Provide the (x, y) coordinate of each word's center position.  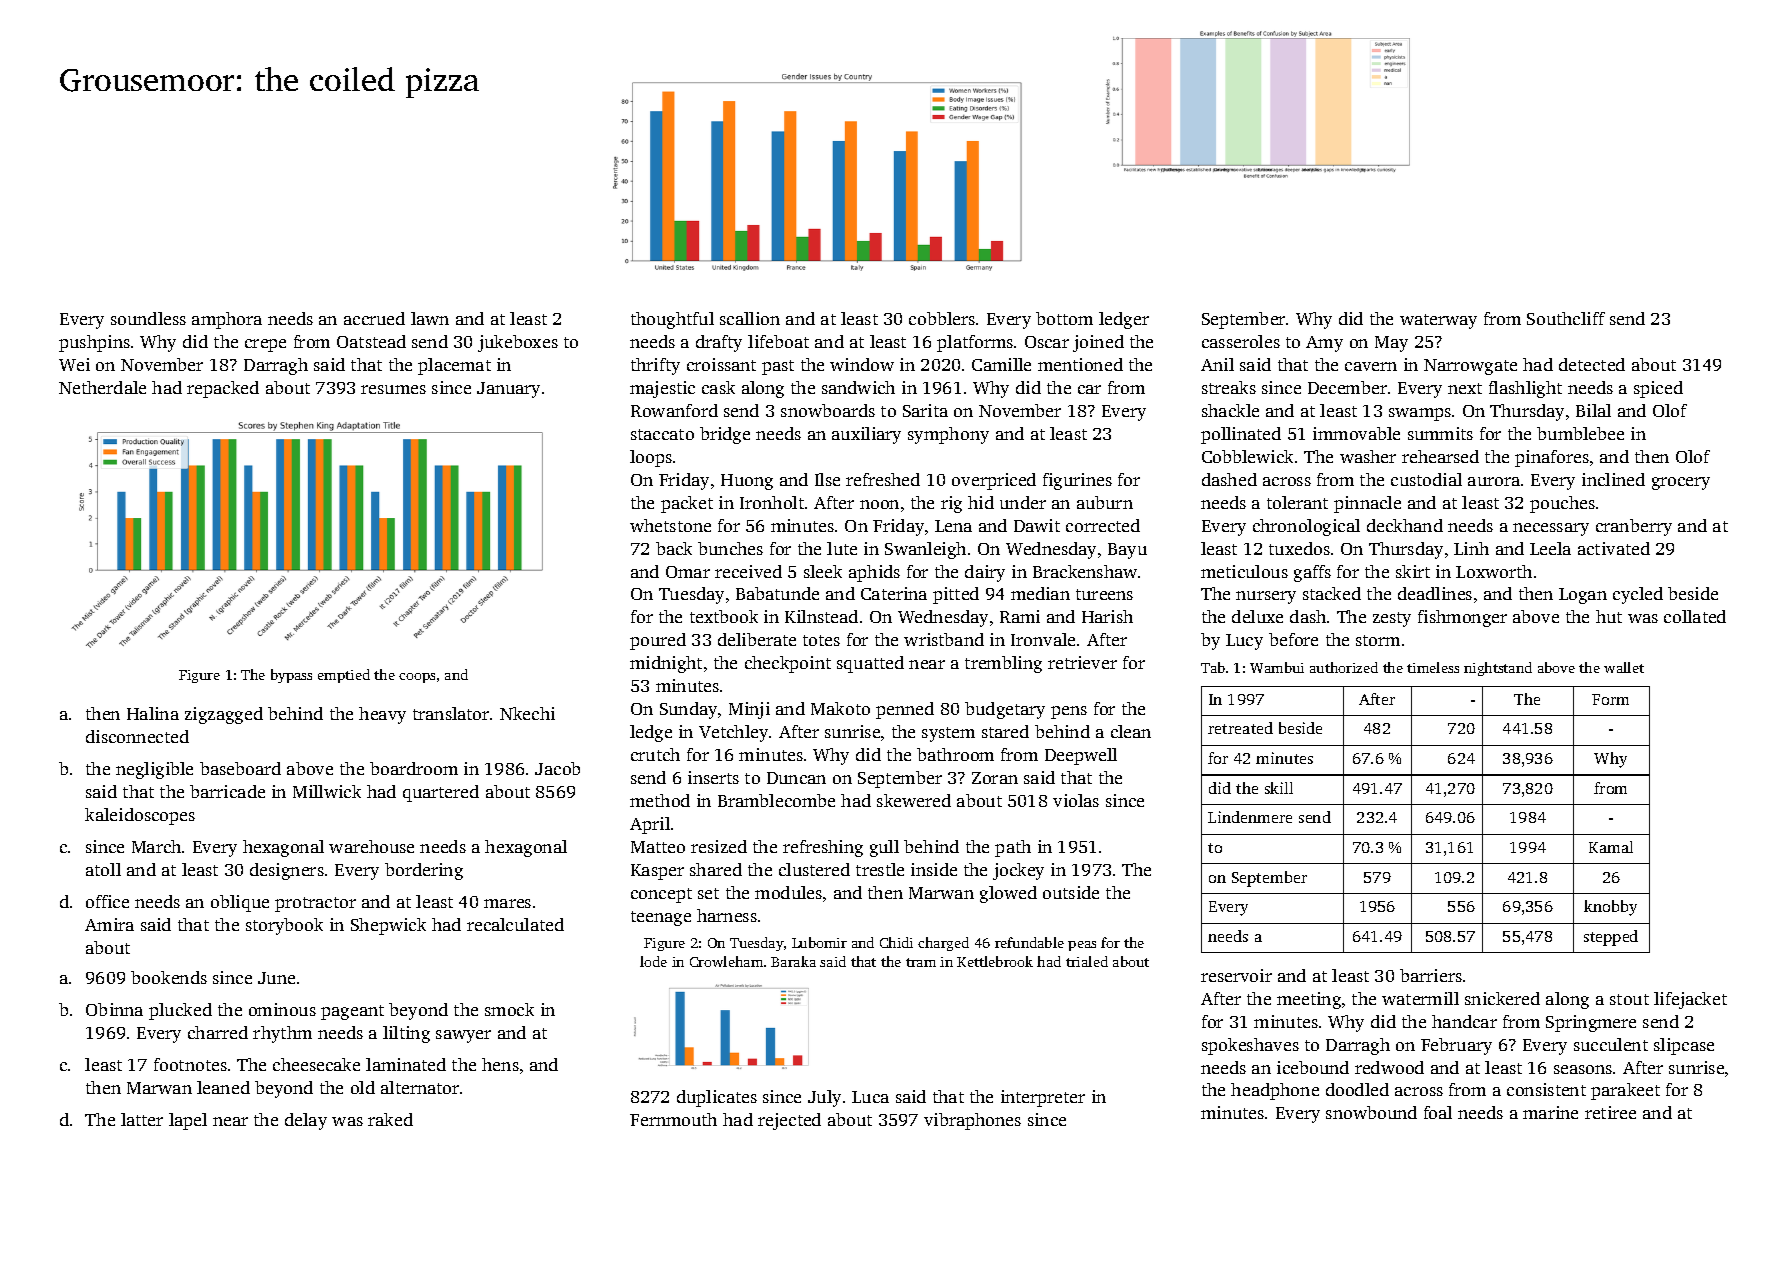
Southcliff (1566, 318)
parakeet (1625, 1091)
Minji (749, 710)
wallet (1624, 667)
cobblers (942, 318)
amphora (227, 320)
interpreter (1043, 1098)
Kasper (657, 872)
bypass (291, 676)
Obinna (114, 1009)
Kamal (1611, 847)
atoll (103, 869)
